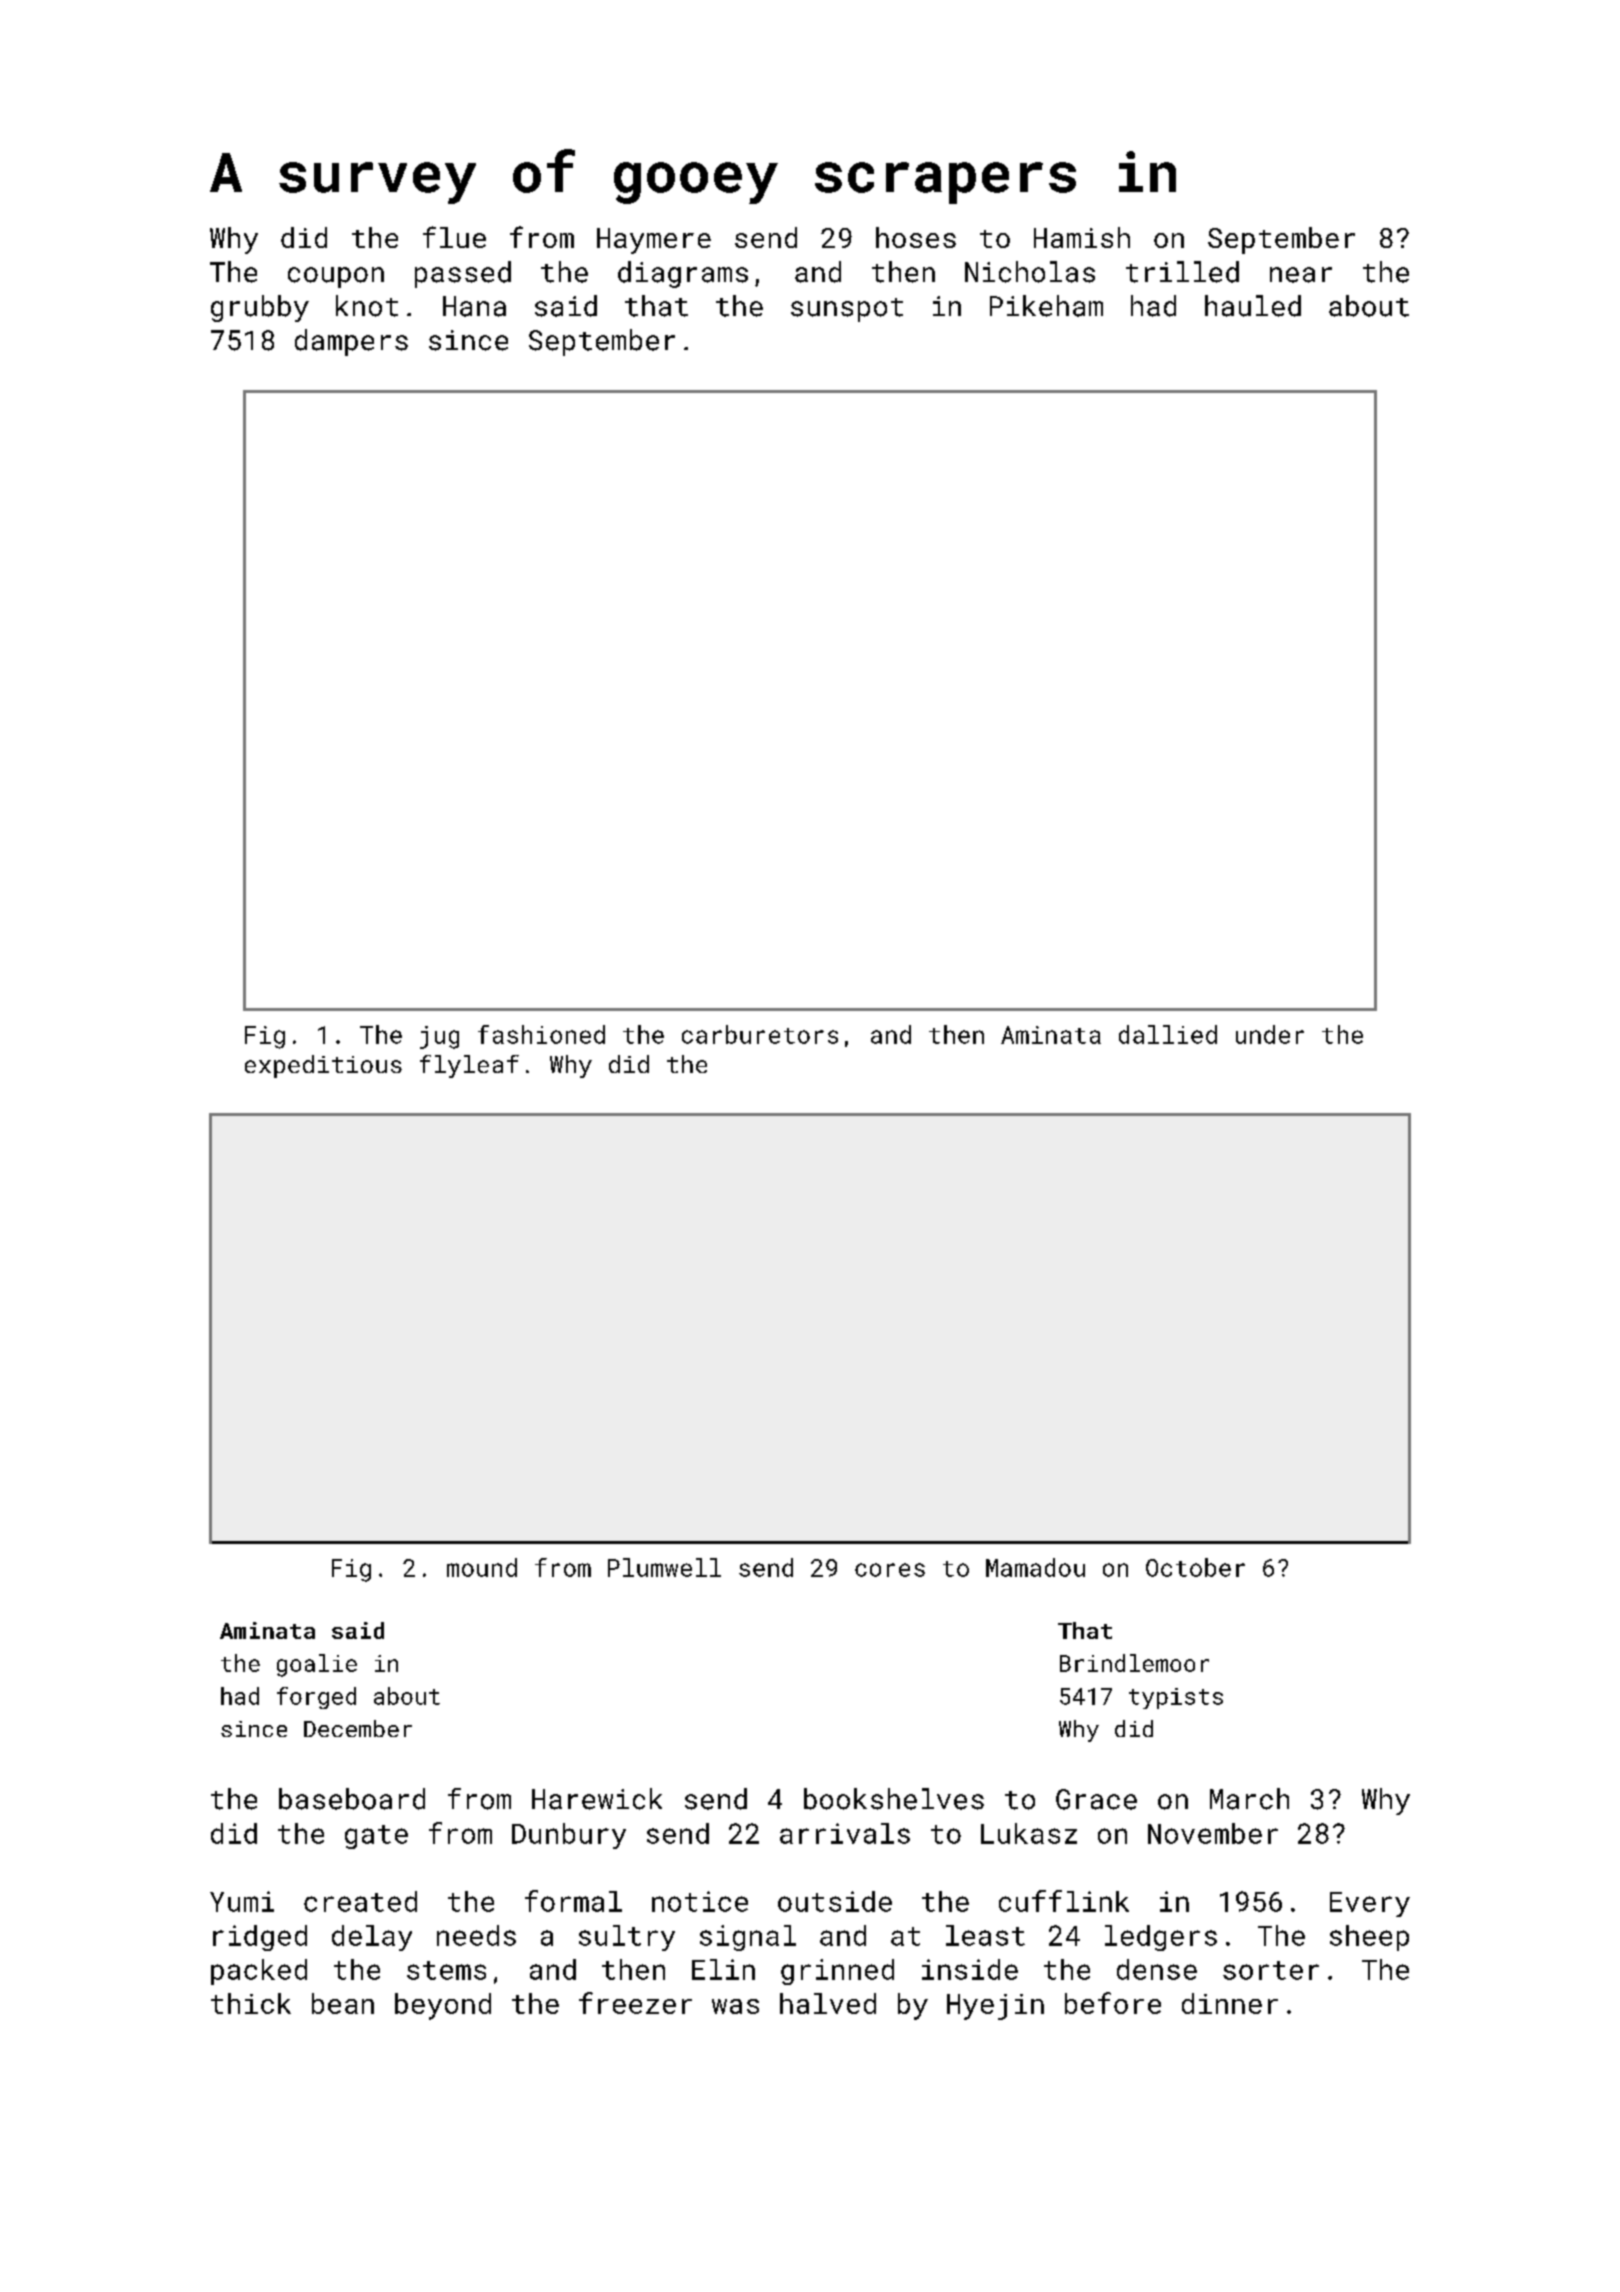 This screenshot has width=1620, height=2292. What do you see at coordinates (443, 2006) in the screenshot?
I see `beyond` at bounding box center [443, 2006].
